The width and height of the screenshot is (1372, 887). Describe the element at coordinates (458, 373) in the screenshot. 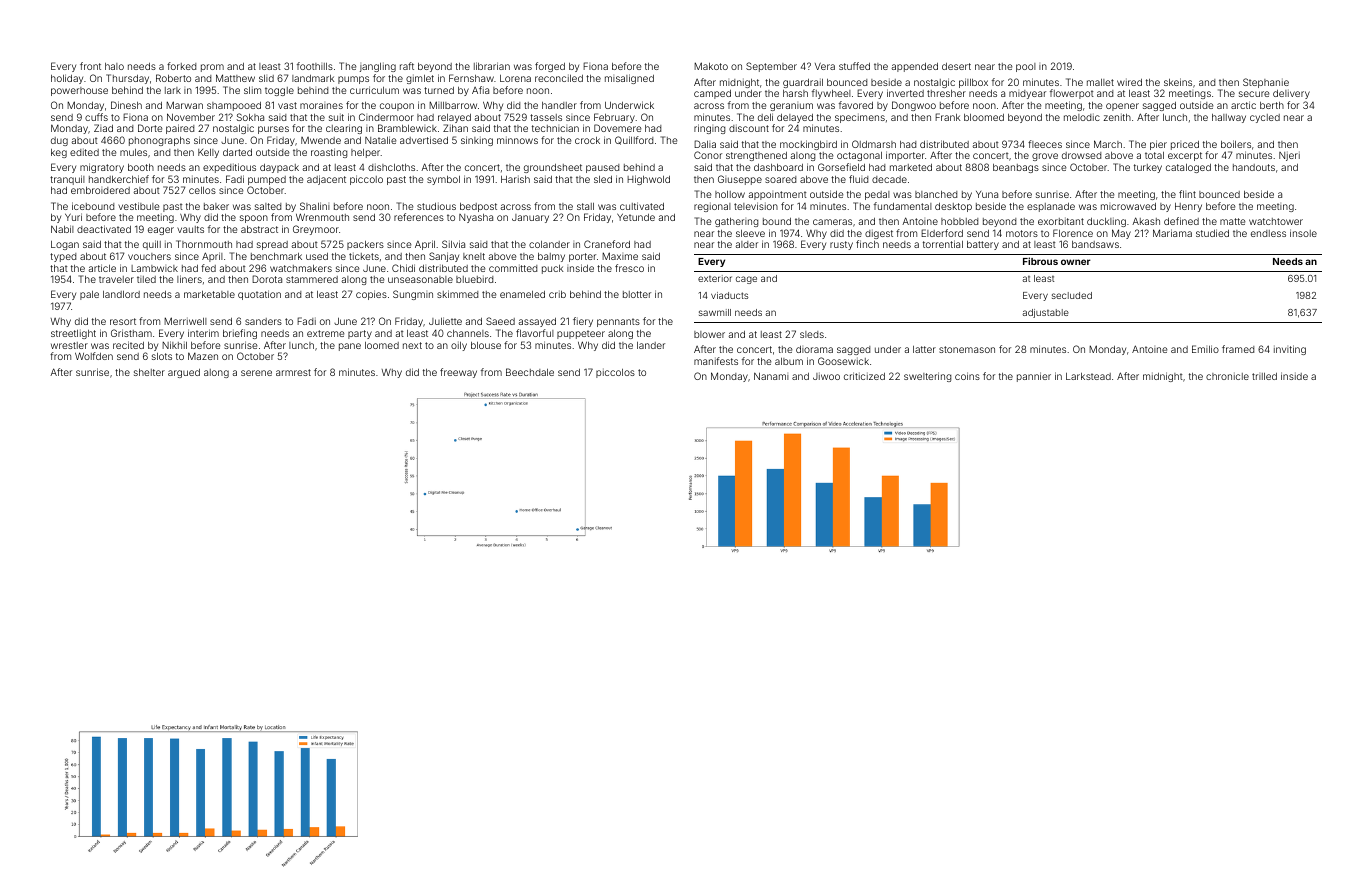

I see `freeway` at that location.
